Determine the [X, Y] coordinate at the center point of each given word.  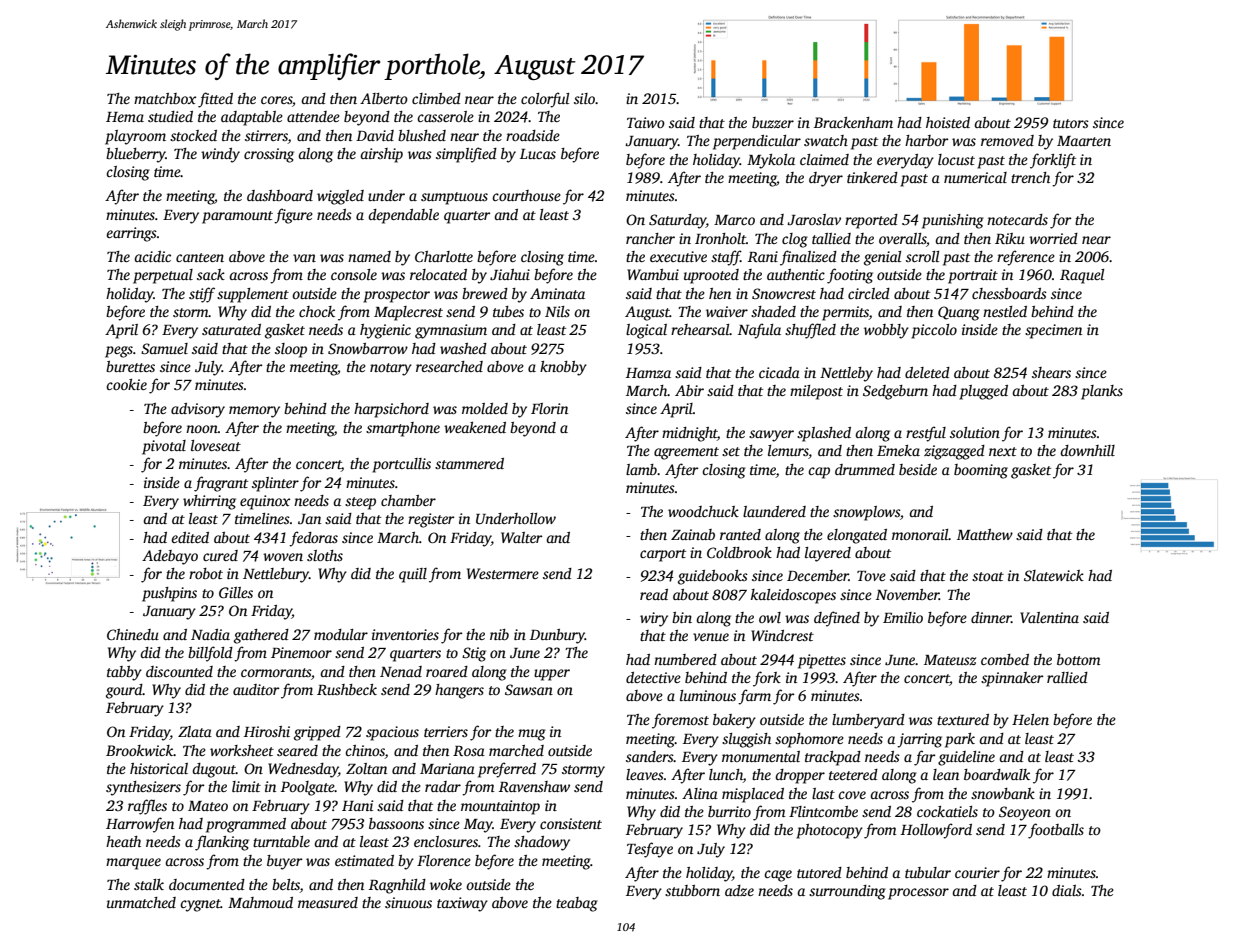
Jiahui [510, 274]
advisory [198, 410]
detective [653, 677]
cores [276, 100]
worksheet [242, 750]
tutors [1071, 123]
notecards [1017, 219]
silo [584, 98]
